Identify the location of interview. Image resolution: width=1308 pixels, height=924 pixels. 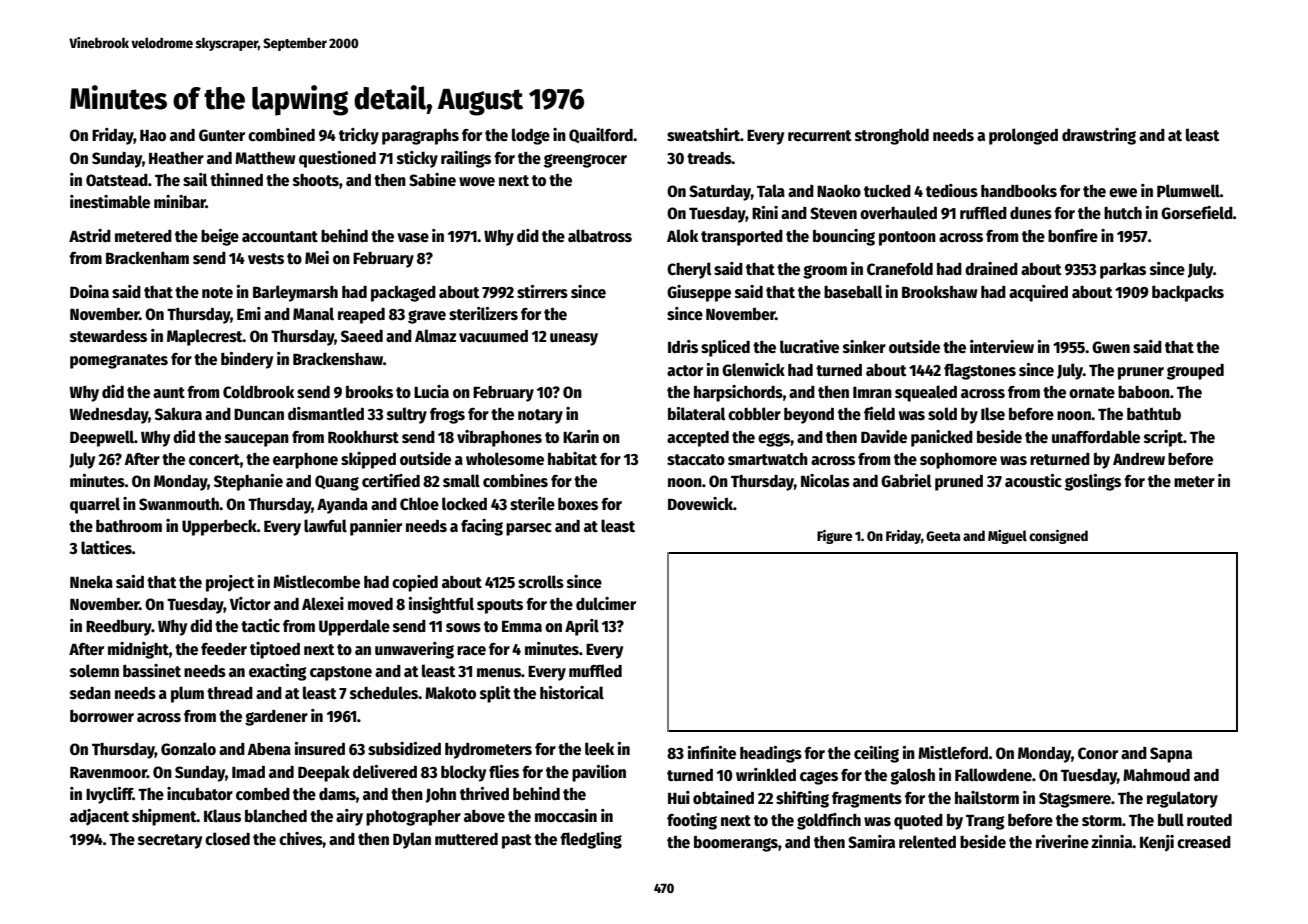
(1002, 347).
